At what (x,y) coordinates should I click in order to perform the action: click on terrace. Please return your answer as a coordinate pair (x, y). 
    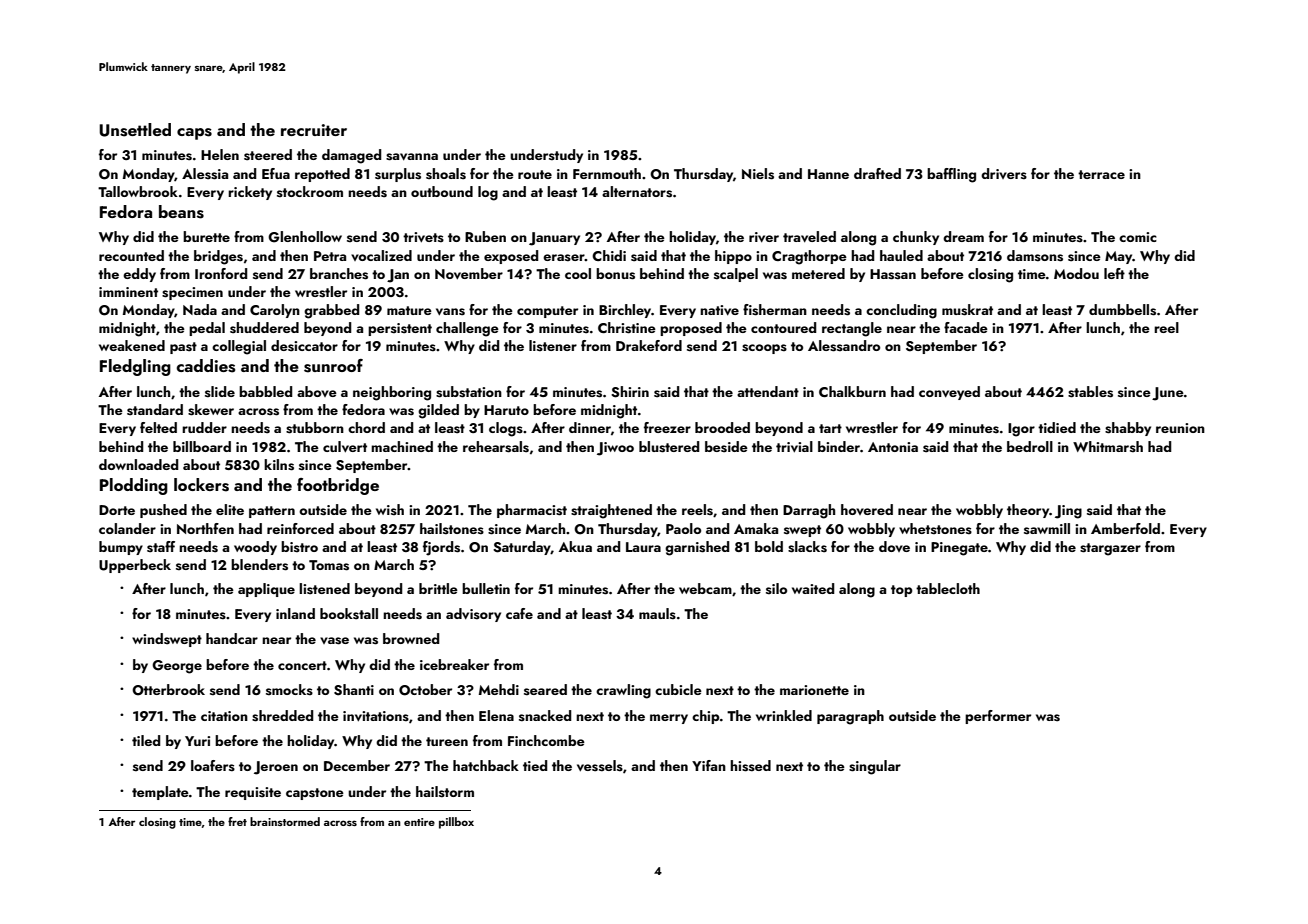
    Looking at the image, I should click on (1101, 174).
